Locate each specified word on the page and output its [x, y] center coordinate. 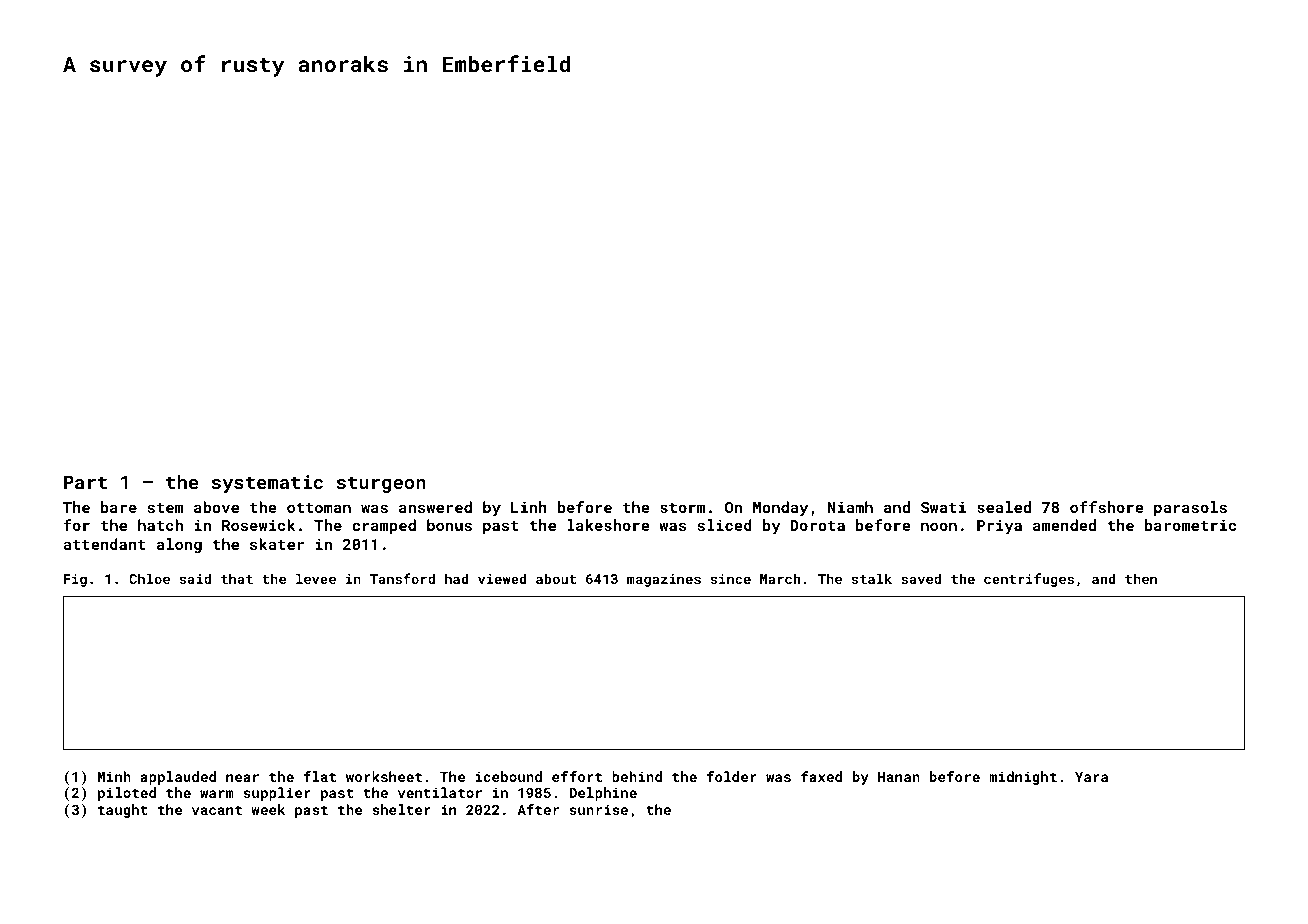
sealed [1004, 507]
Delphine [603, 794]
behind [637, 776]
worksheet [384, 776]
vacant [217, 810]
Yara [1091, 777]
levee [316, 578]
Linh [529, 507]
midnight [1023, 778]
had [457, 578]
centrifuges [1029, 580]
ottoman [319, 508]
